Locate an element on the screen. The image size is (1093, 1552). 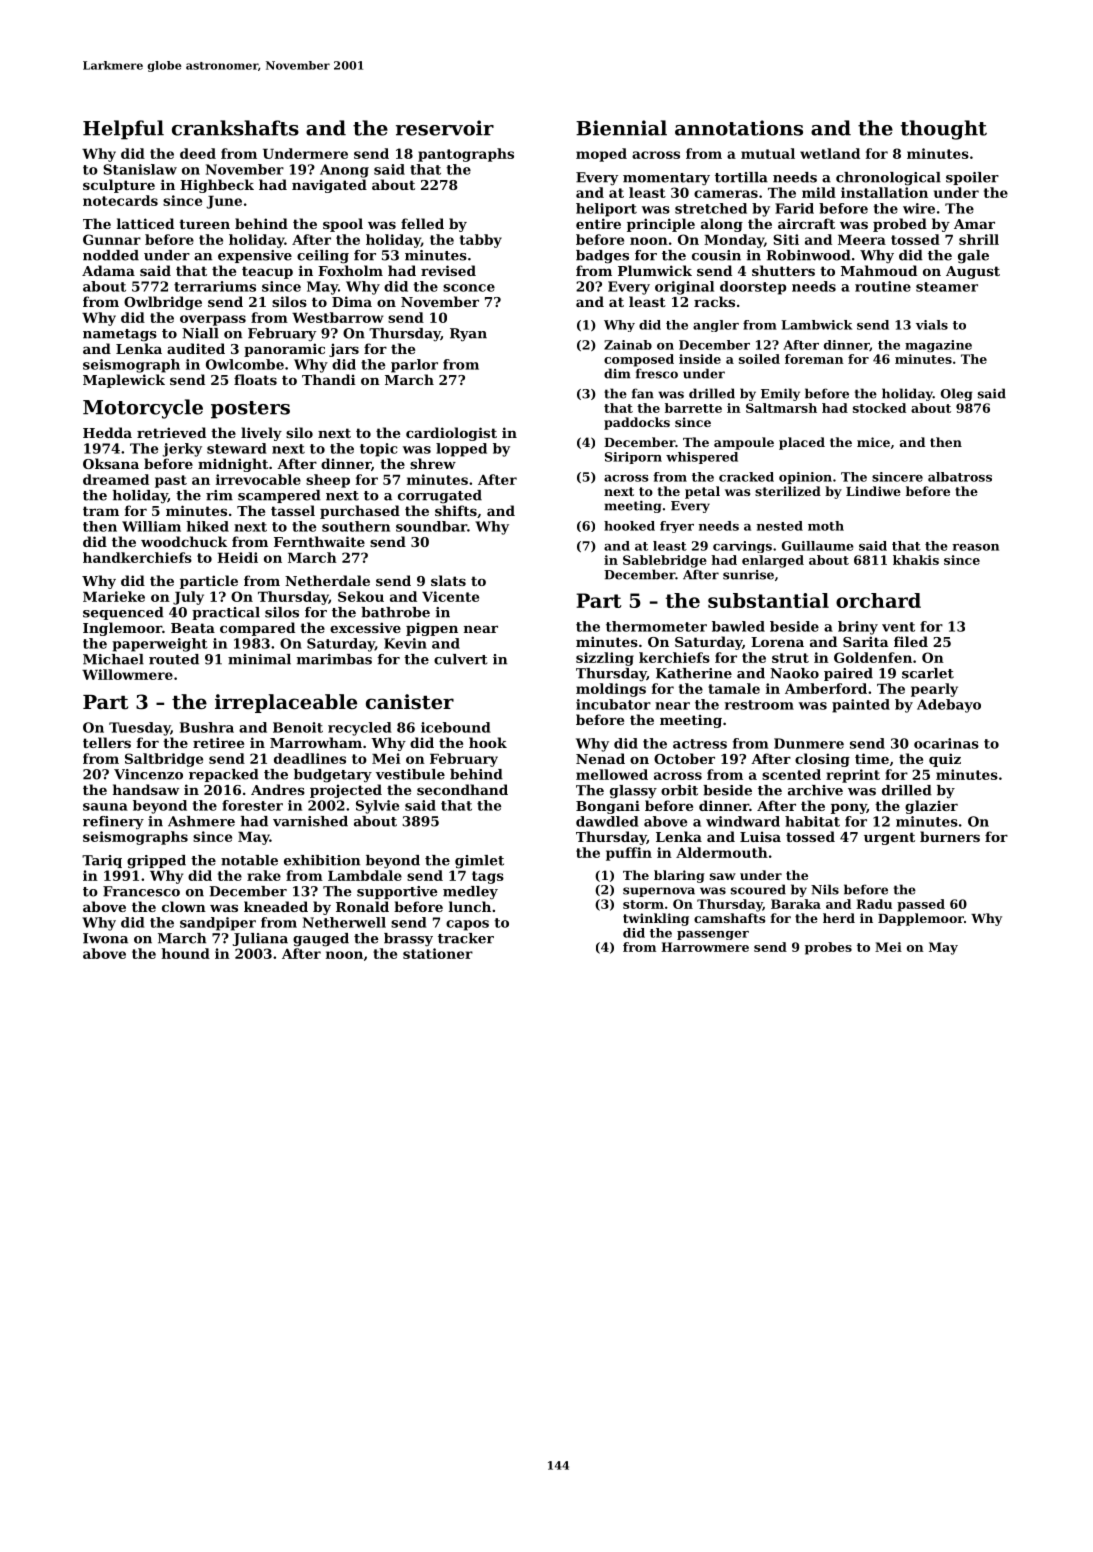
exhibition is located at coordinates (322, 860).
